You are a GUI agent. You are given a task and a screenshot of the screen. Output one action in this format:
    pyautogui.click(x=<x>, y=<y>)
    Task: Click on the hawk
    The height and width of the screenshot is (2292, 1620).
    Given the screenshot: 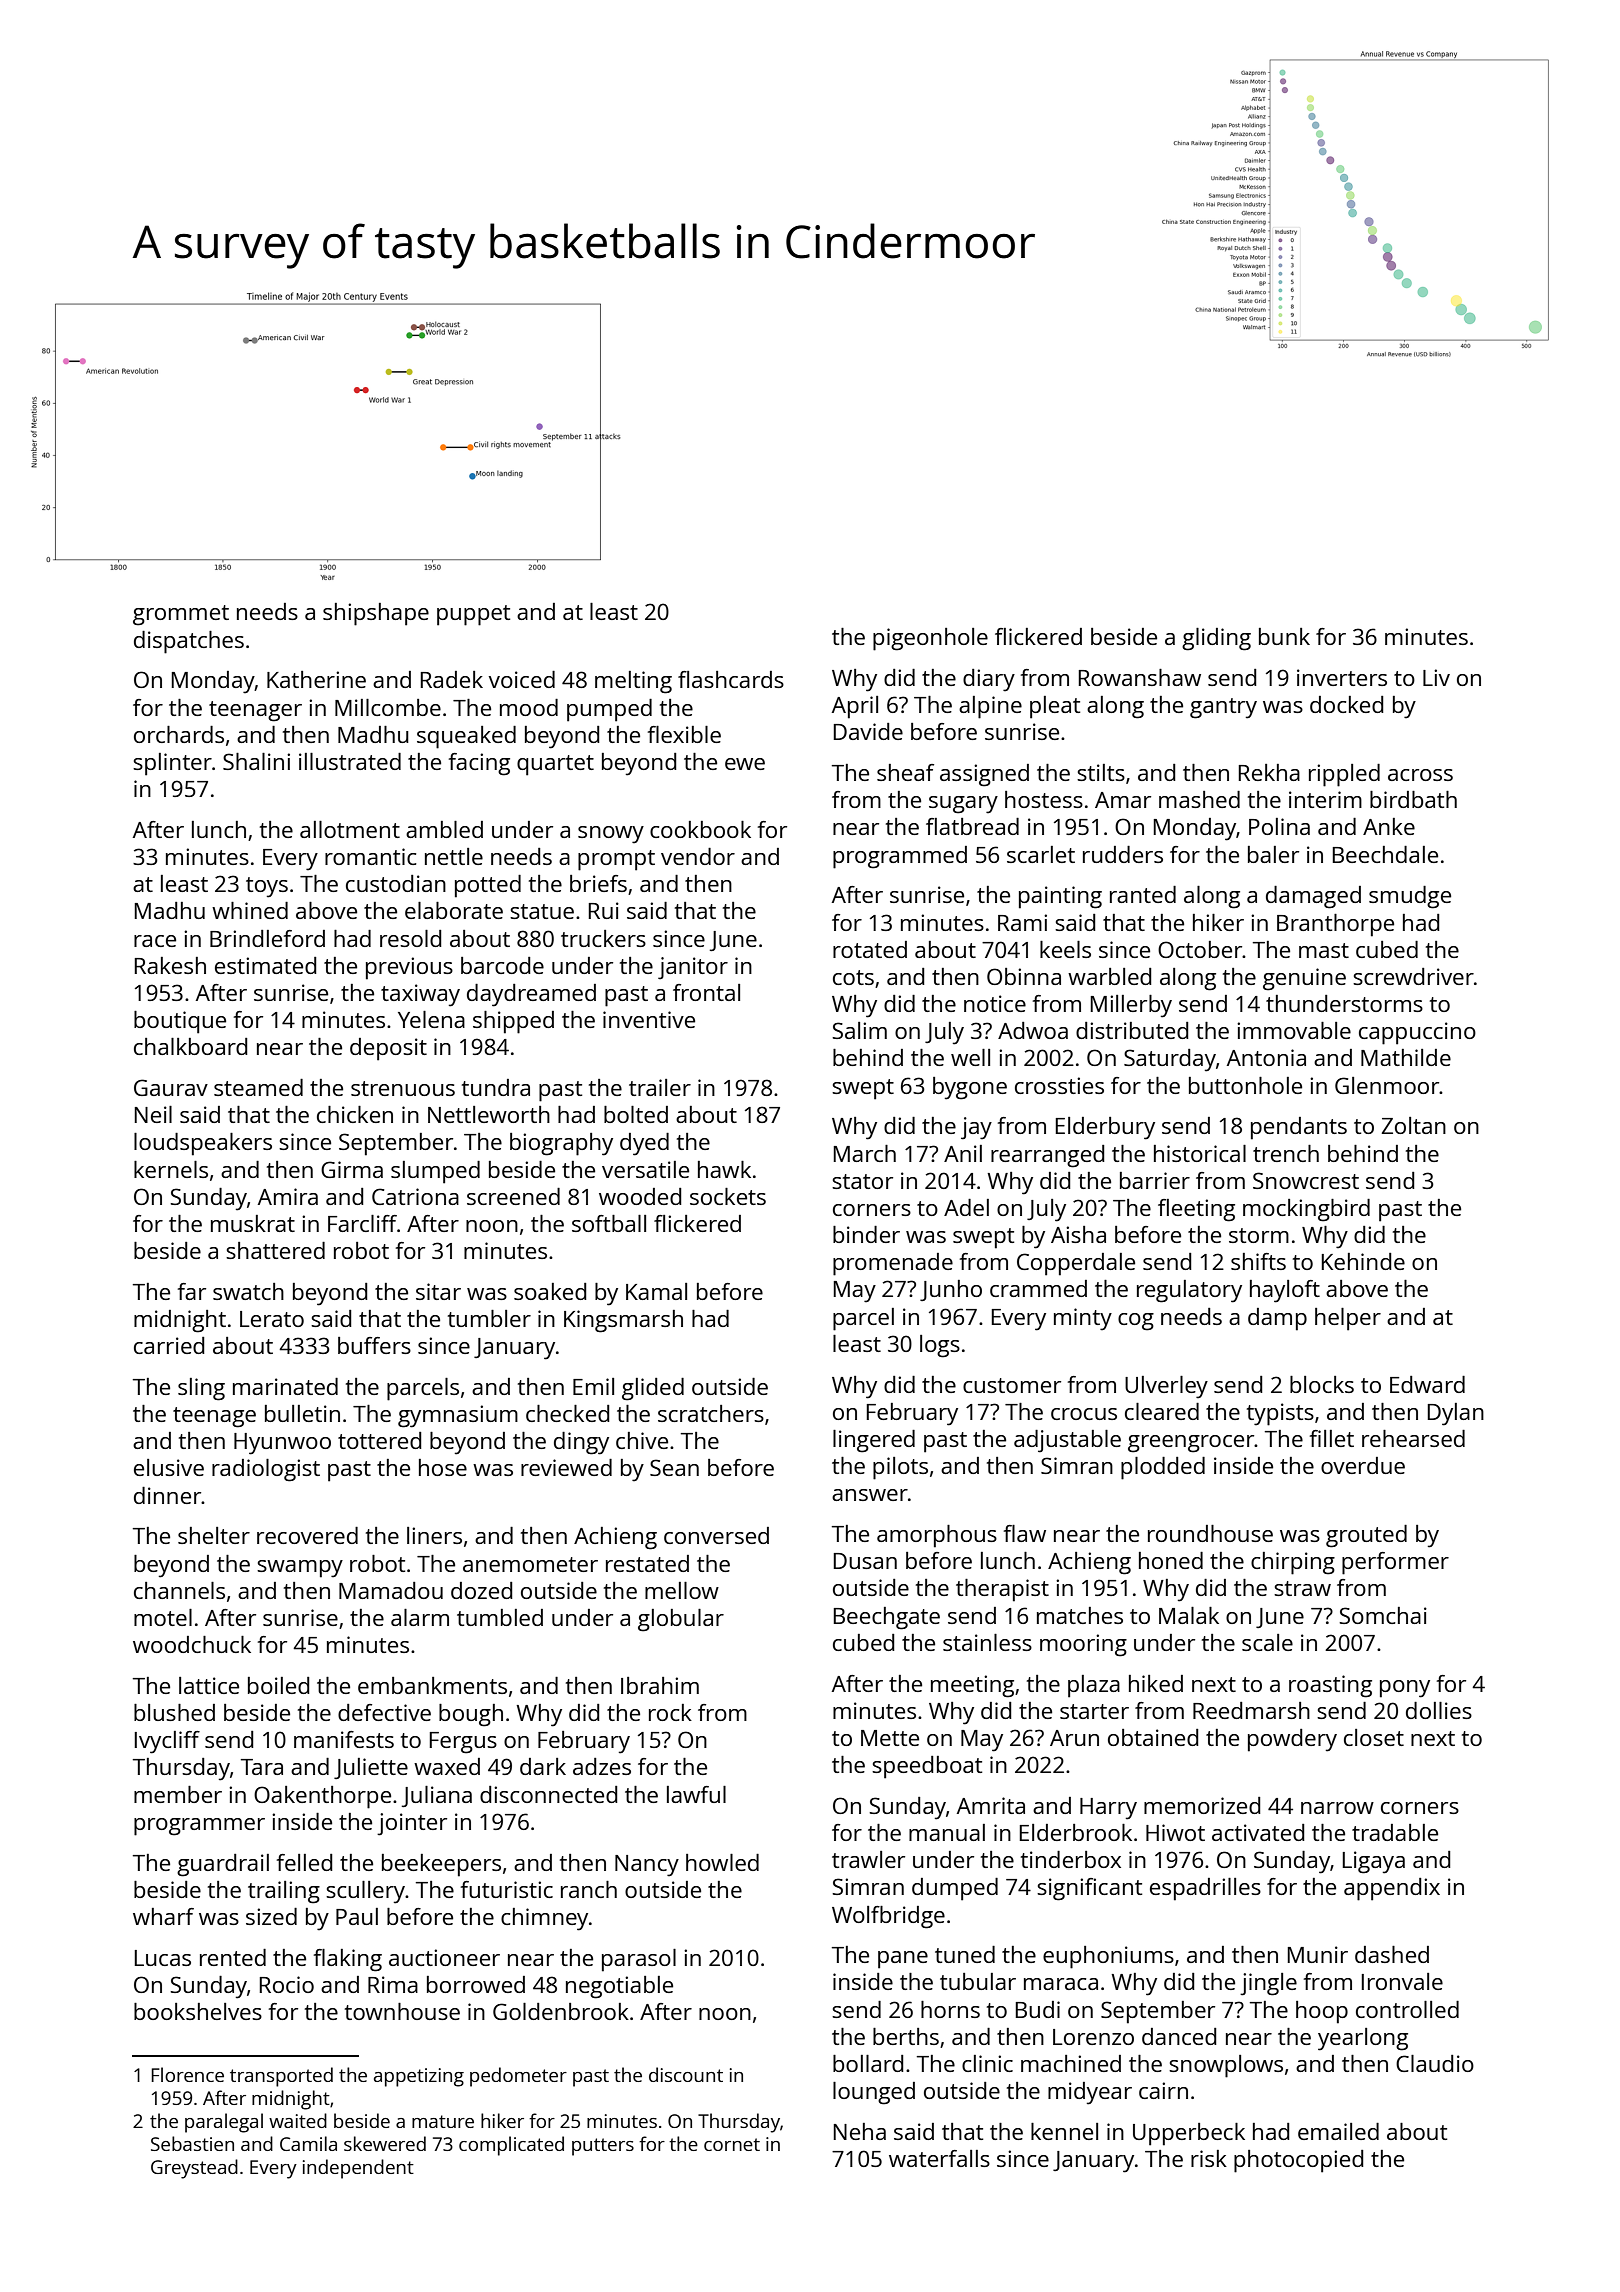 What is the action you would take?
    pyautogui.click(x=724, y=1169)
